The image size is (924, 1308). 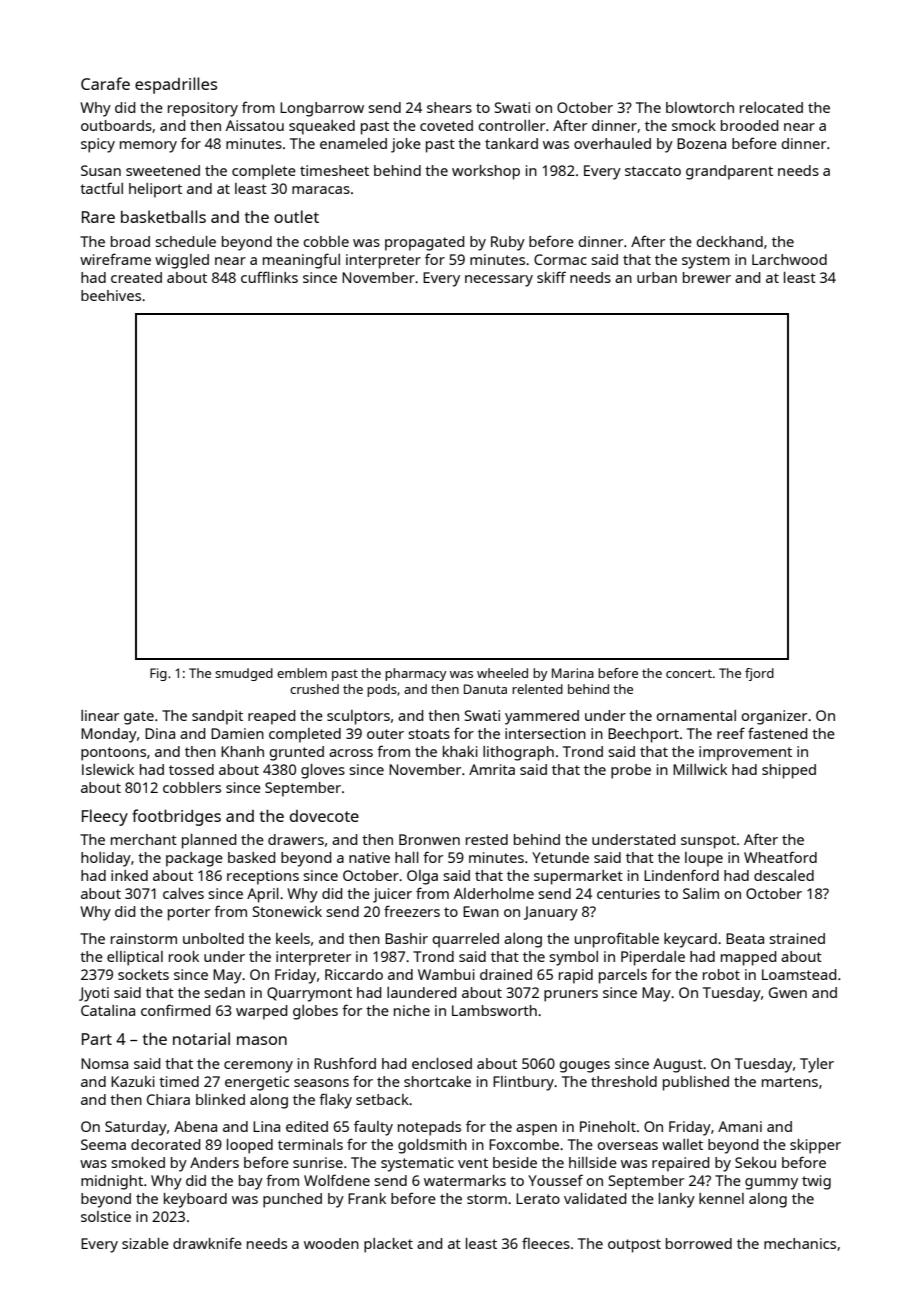 What do you see at coordinates (678, 1065) in the screenshot?
I see `August` at bounding box center [678, 1065].
